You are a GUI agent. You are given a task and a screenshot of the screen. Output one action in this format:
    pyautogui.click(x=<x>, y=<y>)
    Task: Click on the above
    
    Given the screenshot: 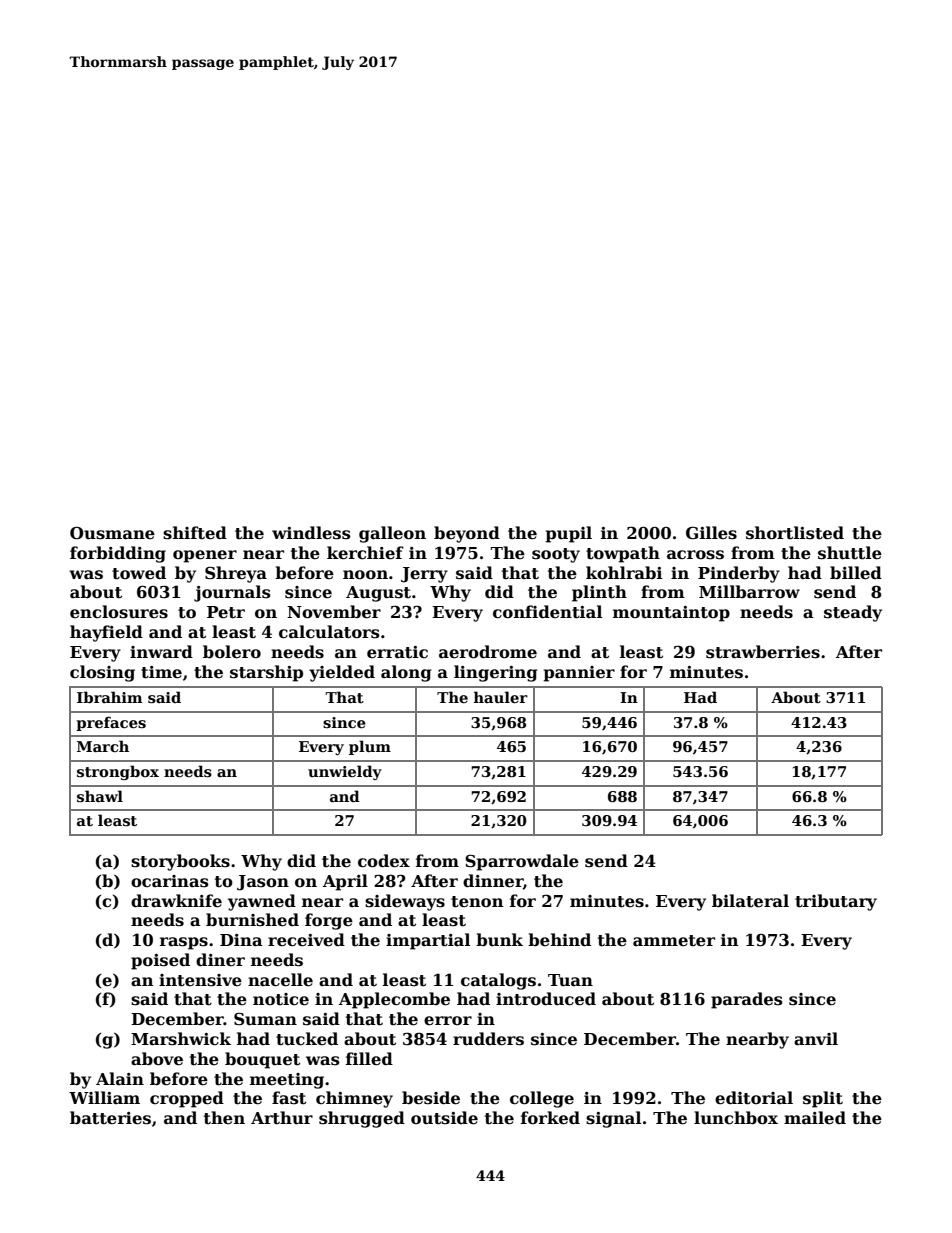 What is the action you would take?
    pyautogui.click(x=157, y=1059)
